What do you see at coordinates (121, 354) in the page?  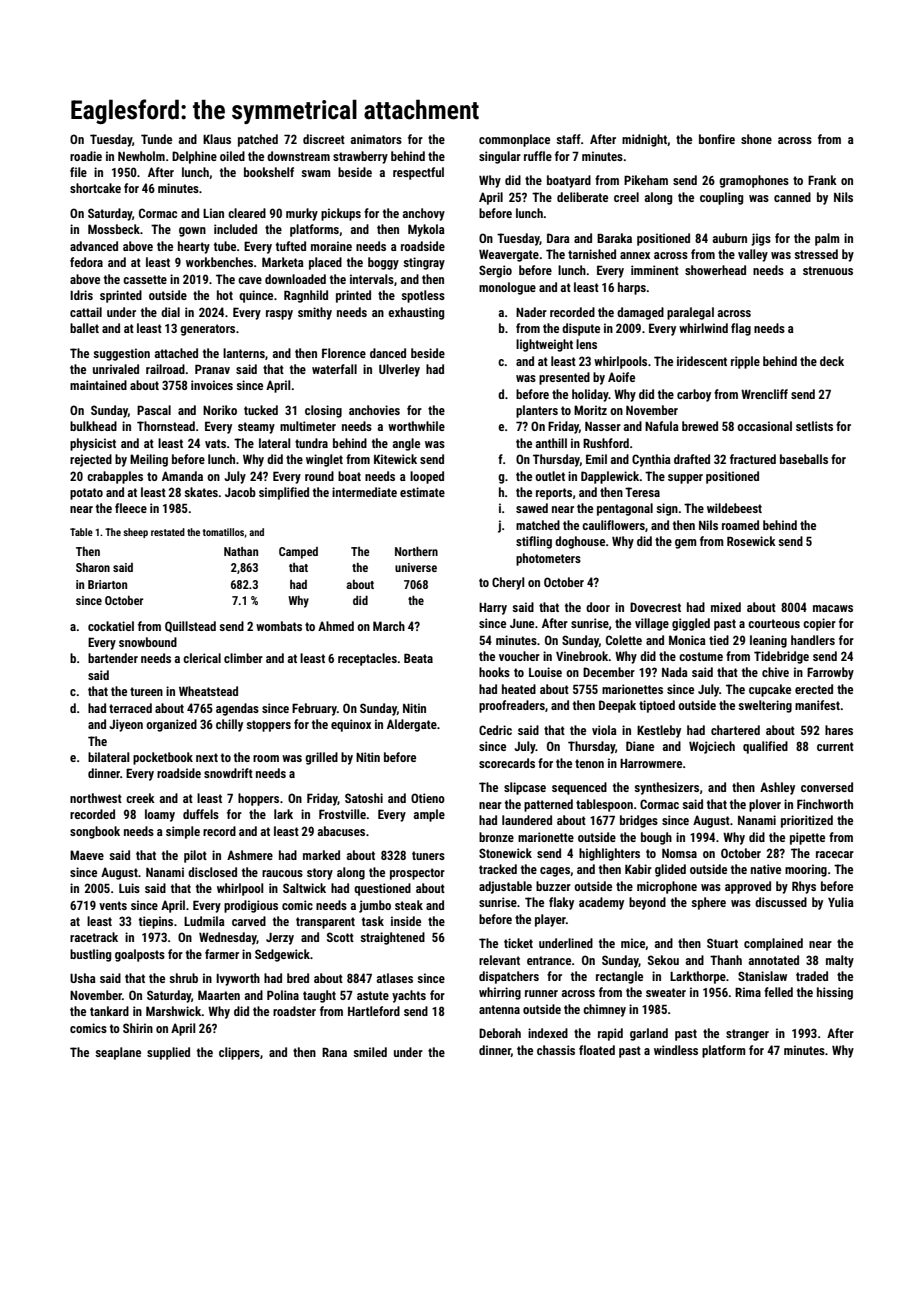 I see `suggestion` at bounding box center [121, 354].
